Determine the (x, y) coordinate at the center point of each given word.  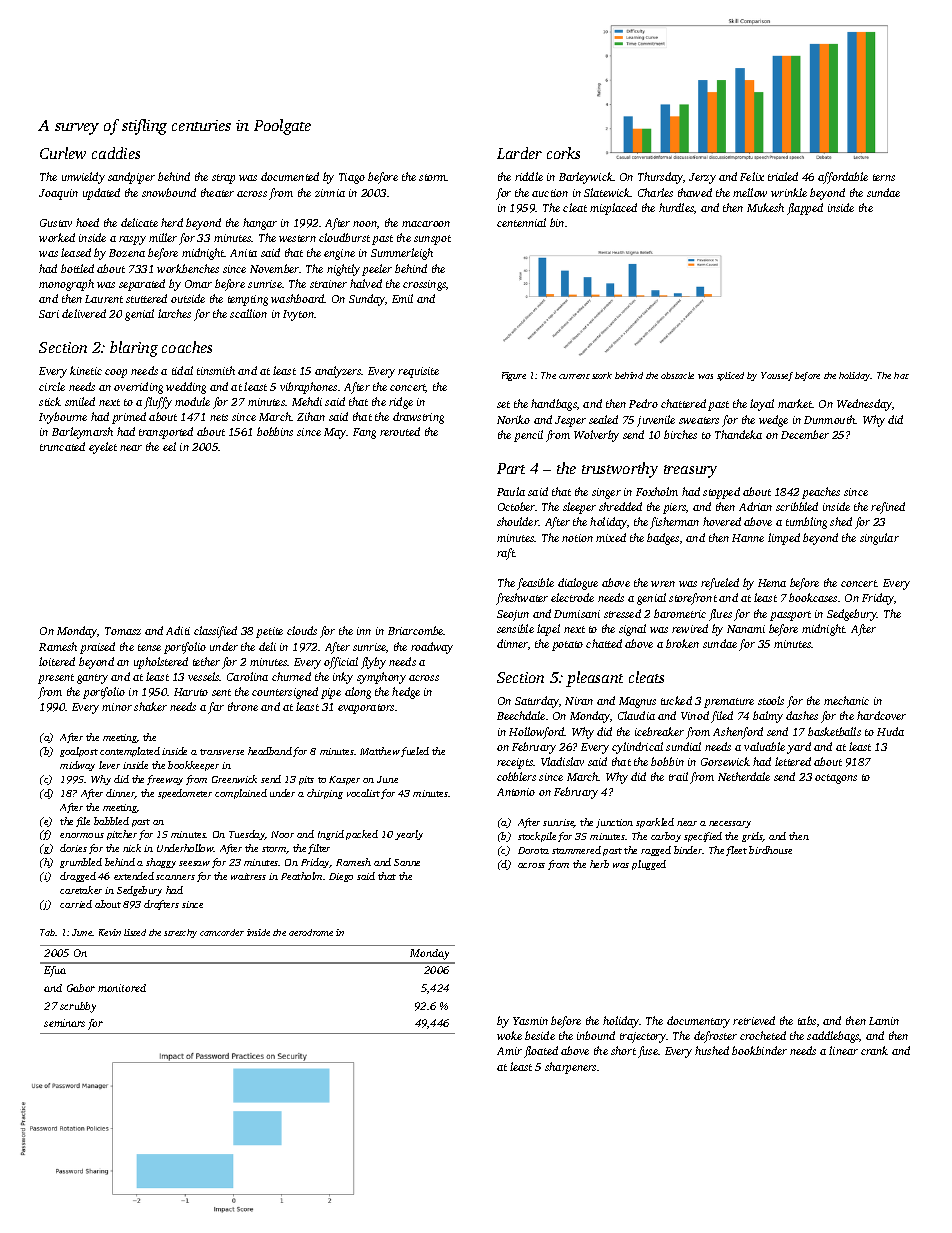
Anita (243, 253)
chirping (325, 794)
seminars (64, 1023)
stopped (721, 493)
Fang (364, 433)
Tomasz (123, 631)
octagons (836, 779)
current (574, 376)
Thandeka (738, 434)
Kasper (344, 780)
